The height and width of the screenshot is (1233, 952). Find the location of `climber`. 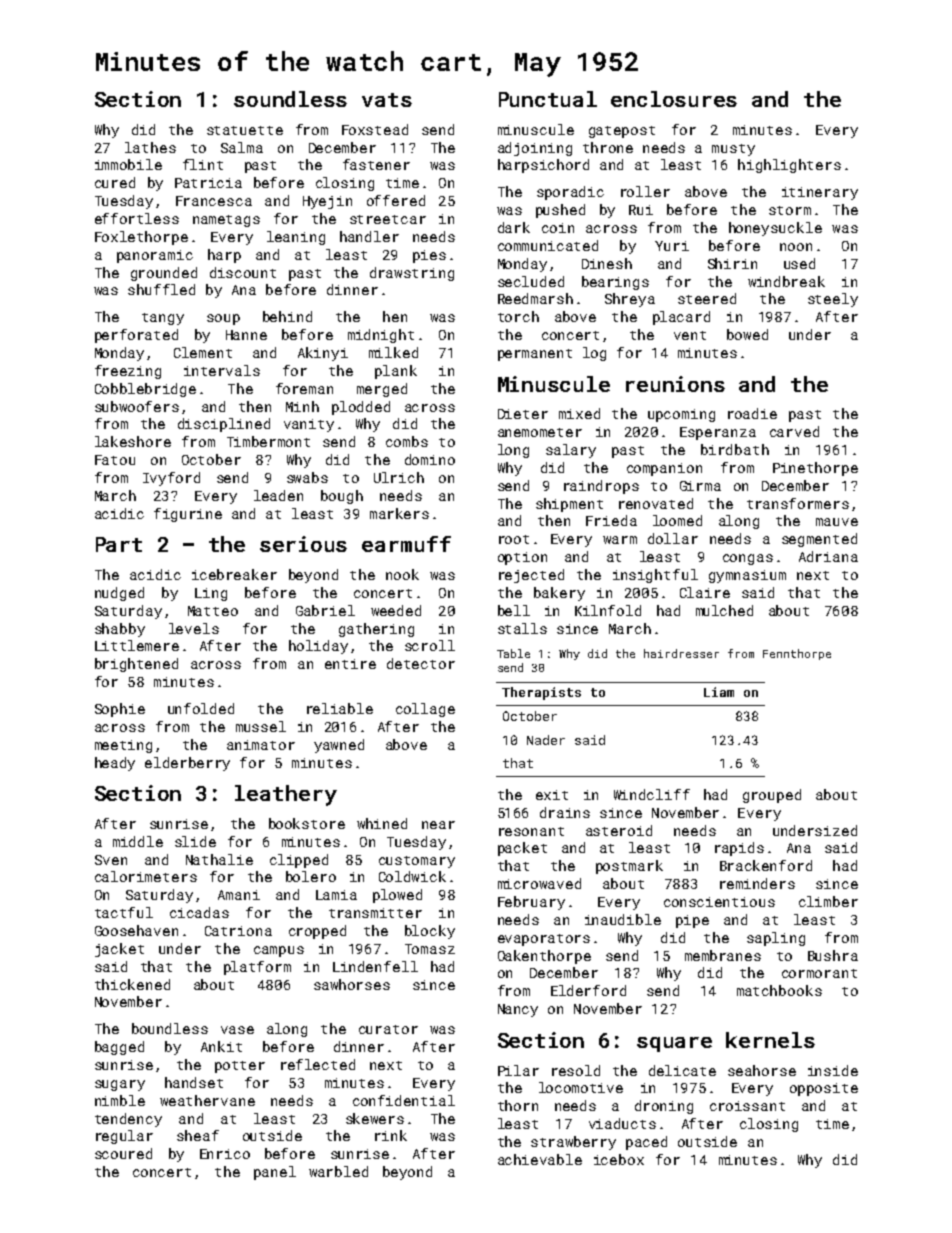

climber is located at coordinates (828, 901).
